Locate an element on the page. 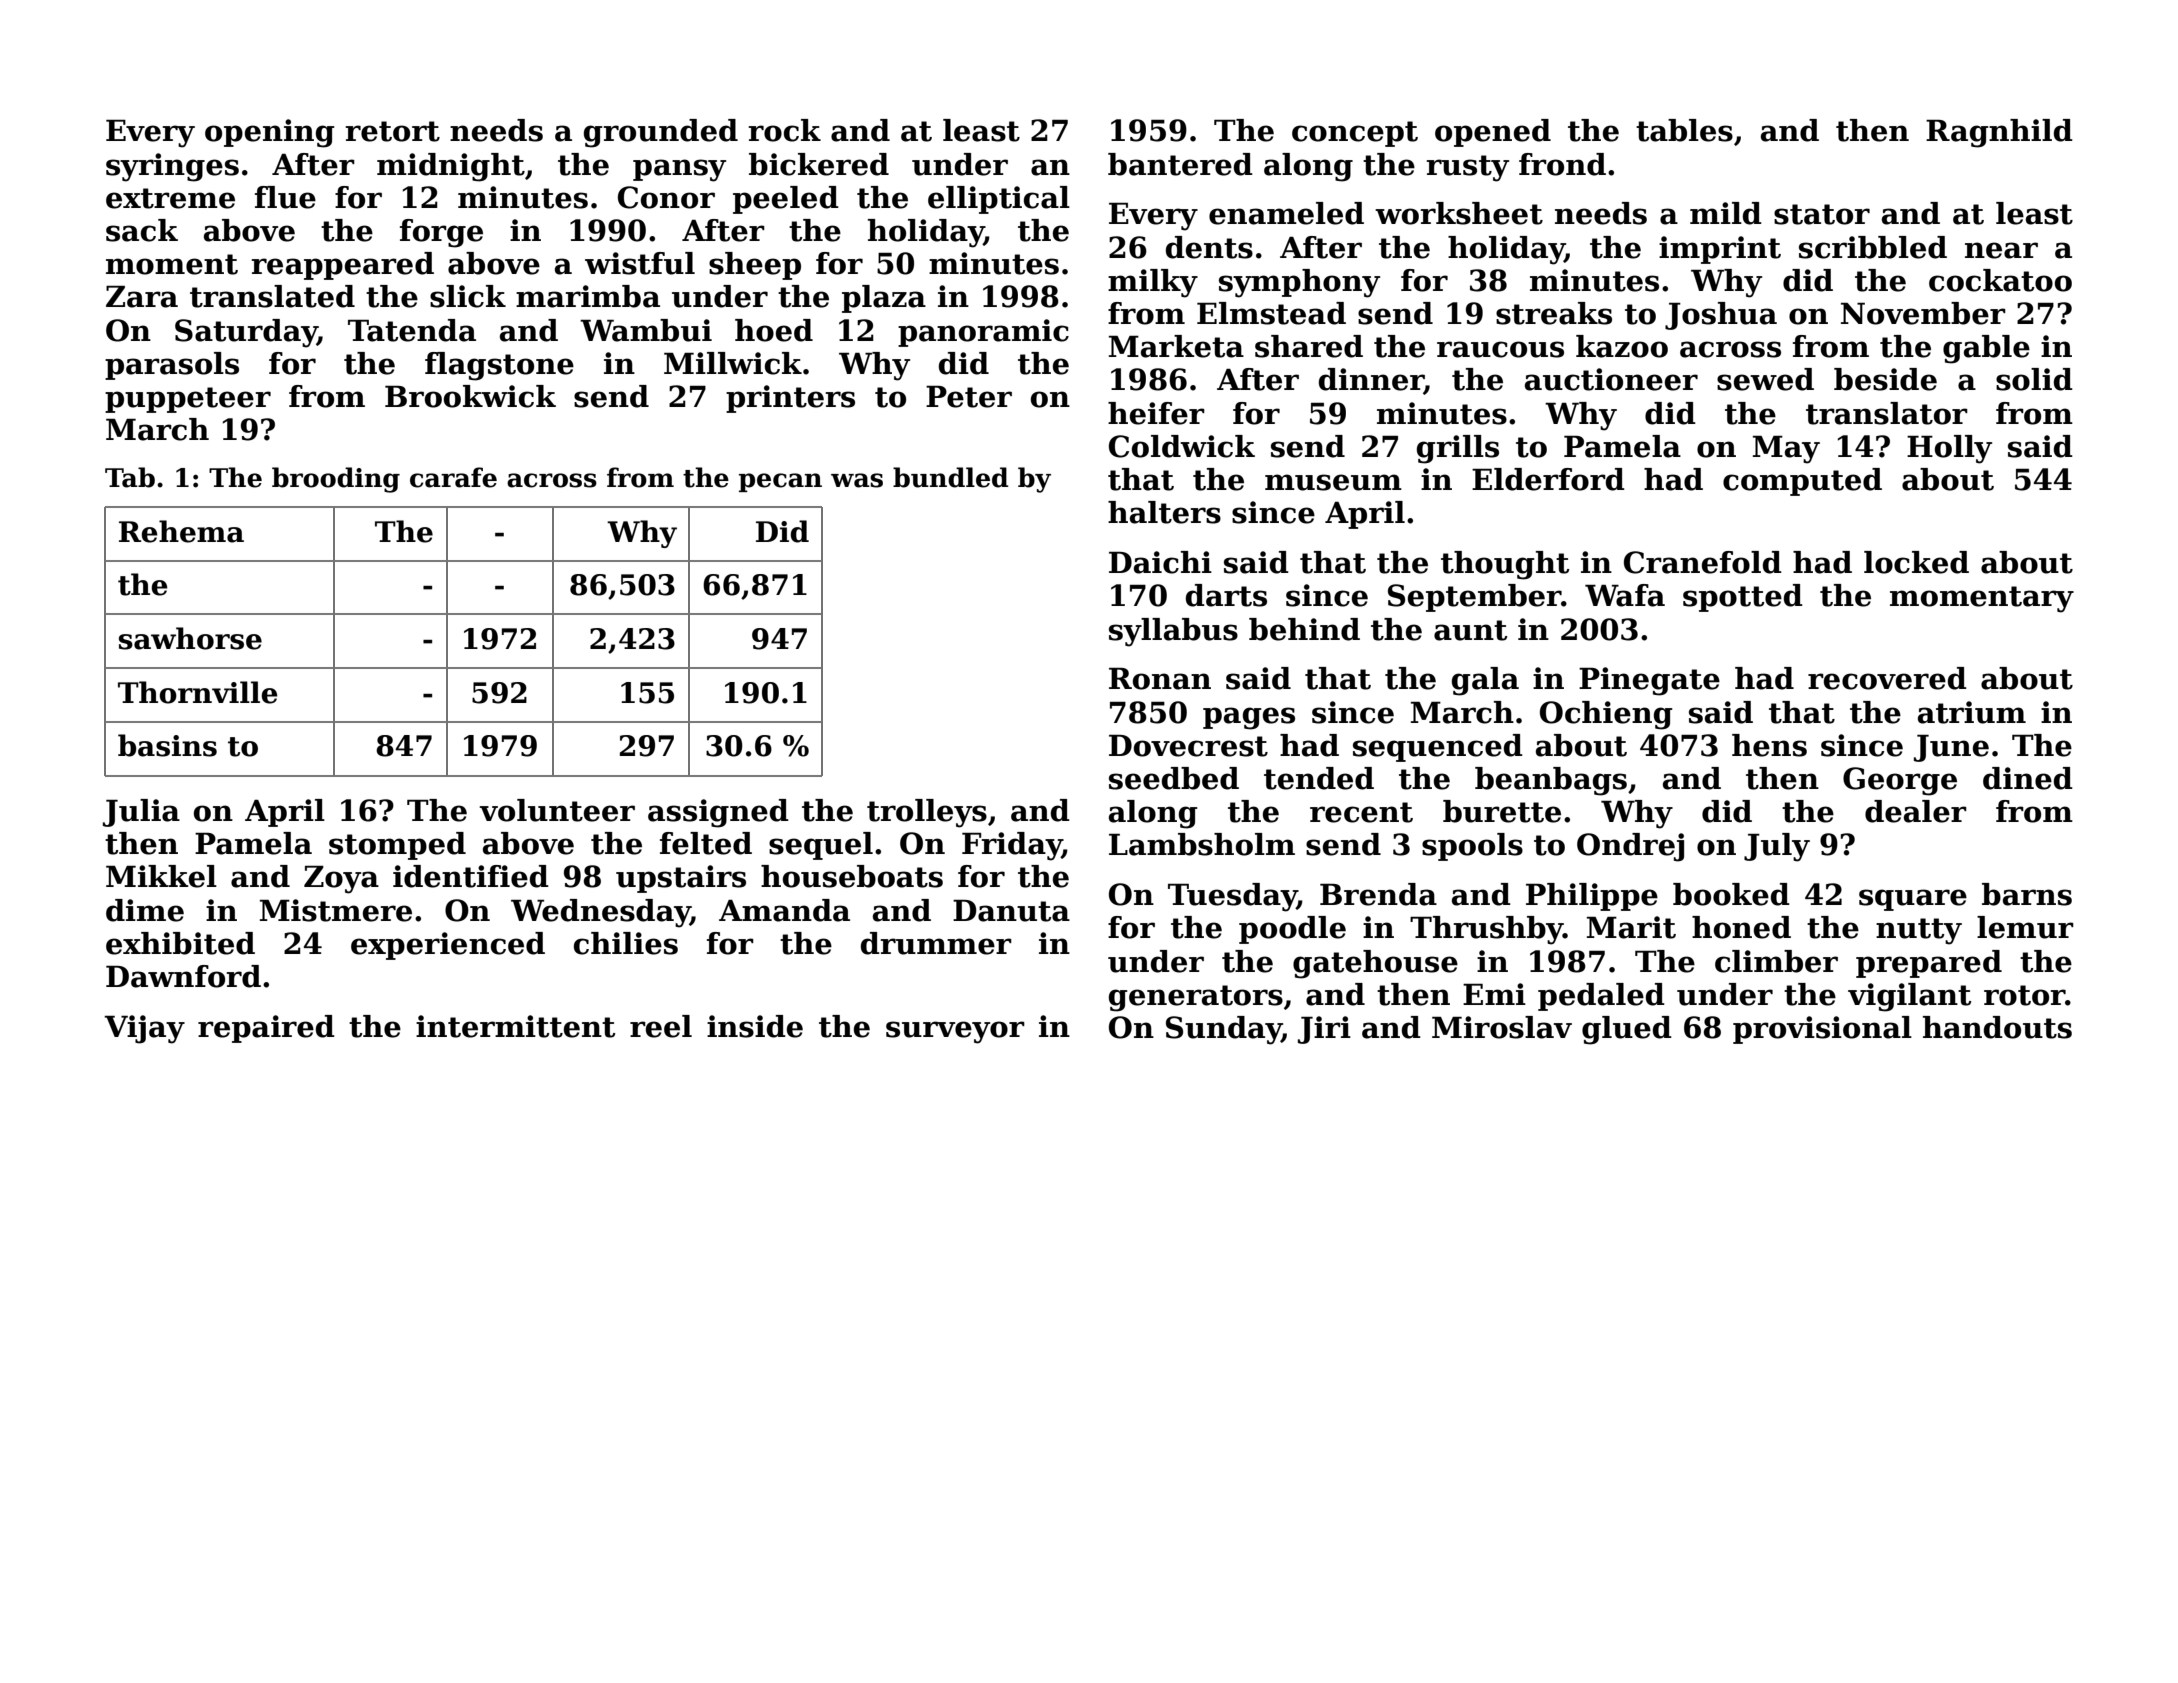 This document has width=2178, height=1683. reel is located at coordinates (661, 1026).
